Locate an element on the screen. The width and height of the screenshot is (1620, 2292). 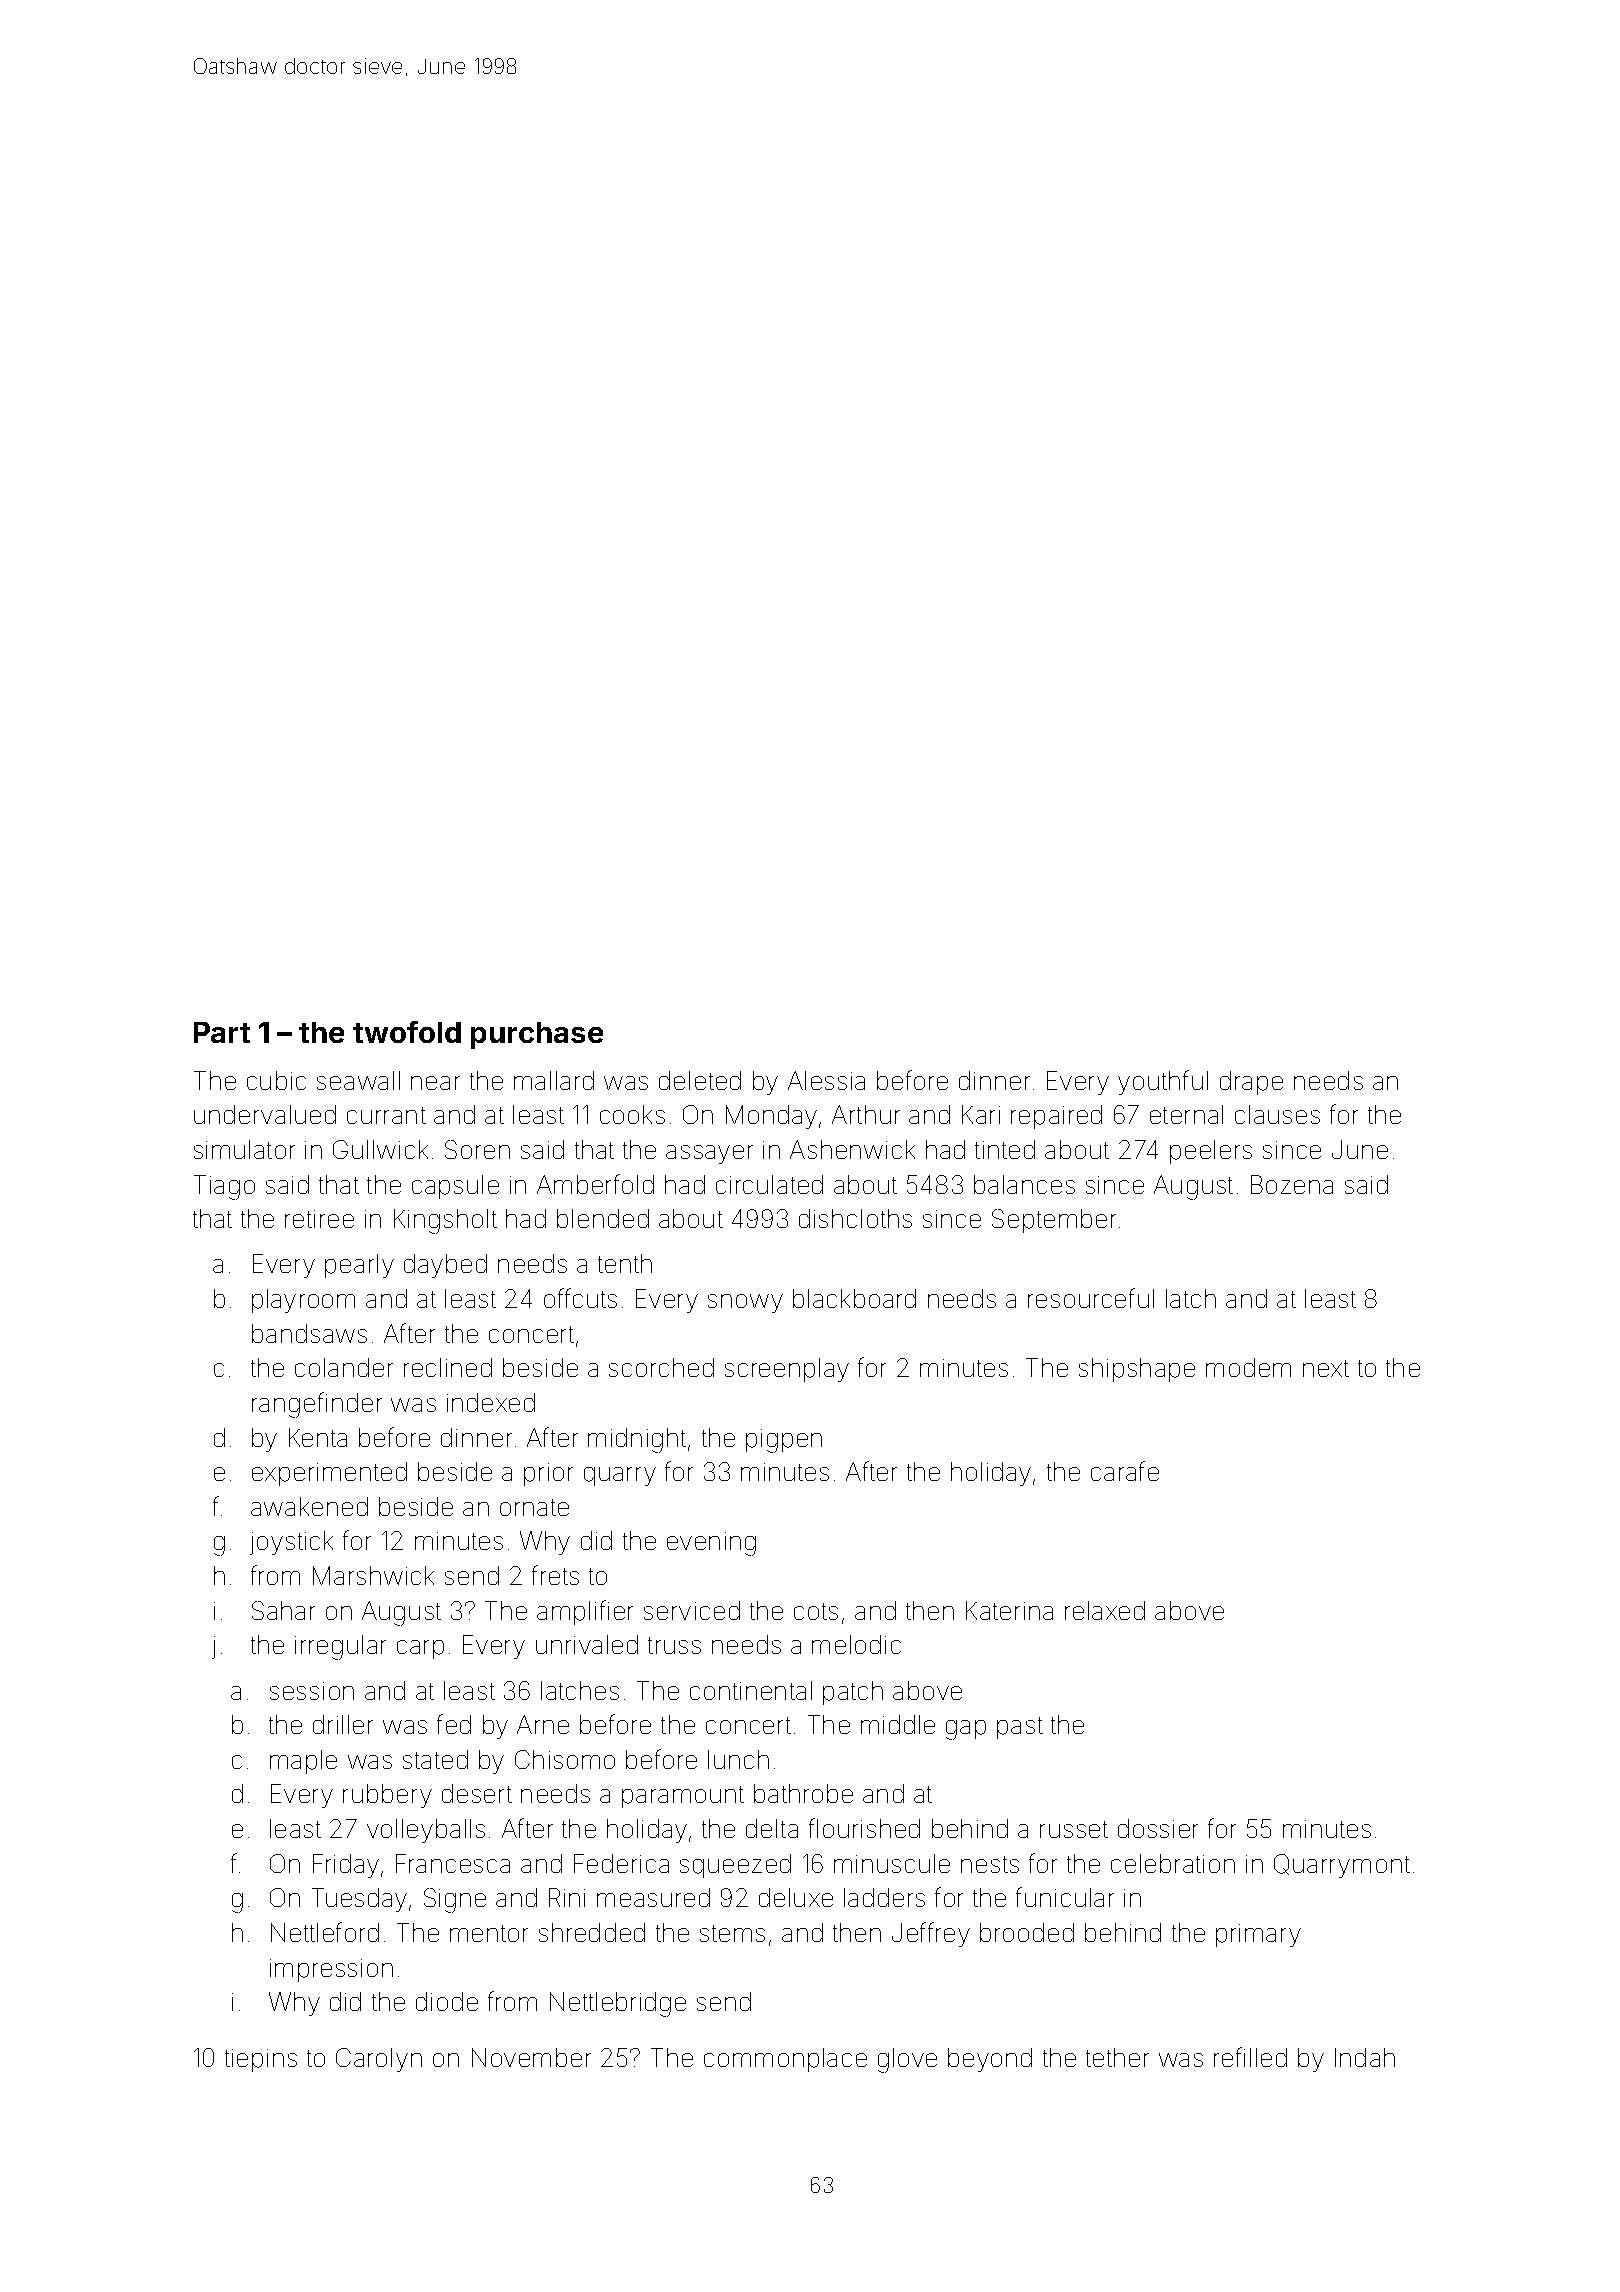
paramount is located at coordinates (683, 1797).
